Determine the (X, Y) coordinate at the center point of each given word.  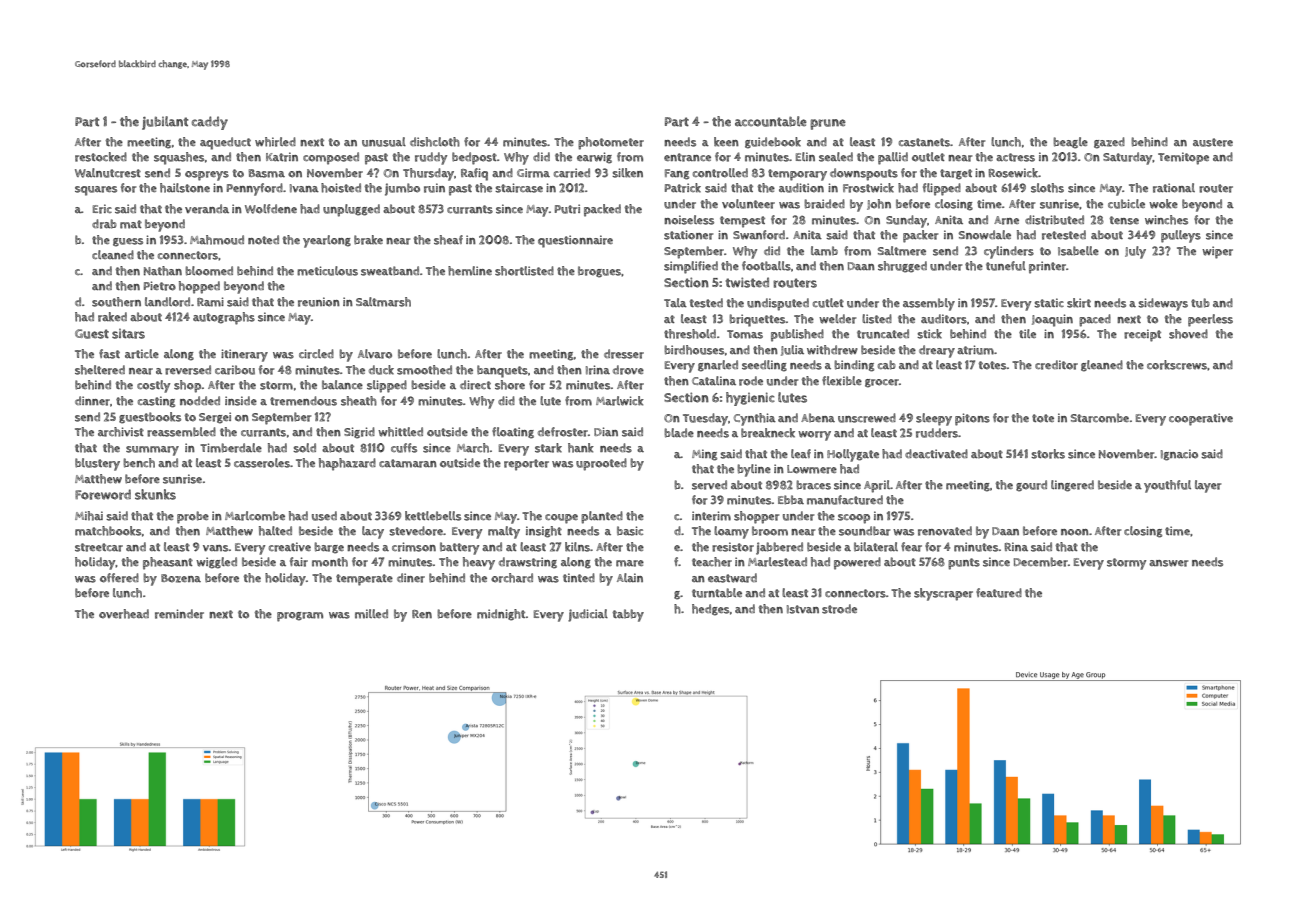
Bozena (181, 578)
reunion (319, 302)
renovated (945, 531)
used (324, 516)
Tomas (745, 334)
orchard (512, 578)
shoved (1188, 334)
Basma (267, 173)
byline (754, 470)
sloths (1047, 188)
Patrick (683, 188)
